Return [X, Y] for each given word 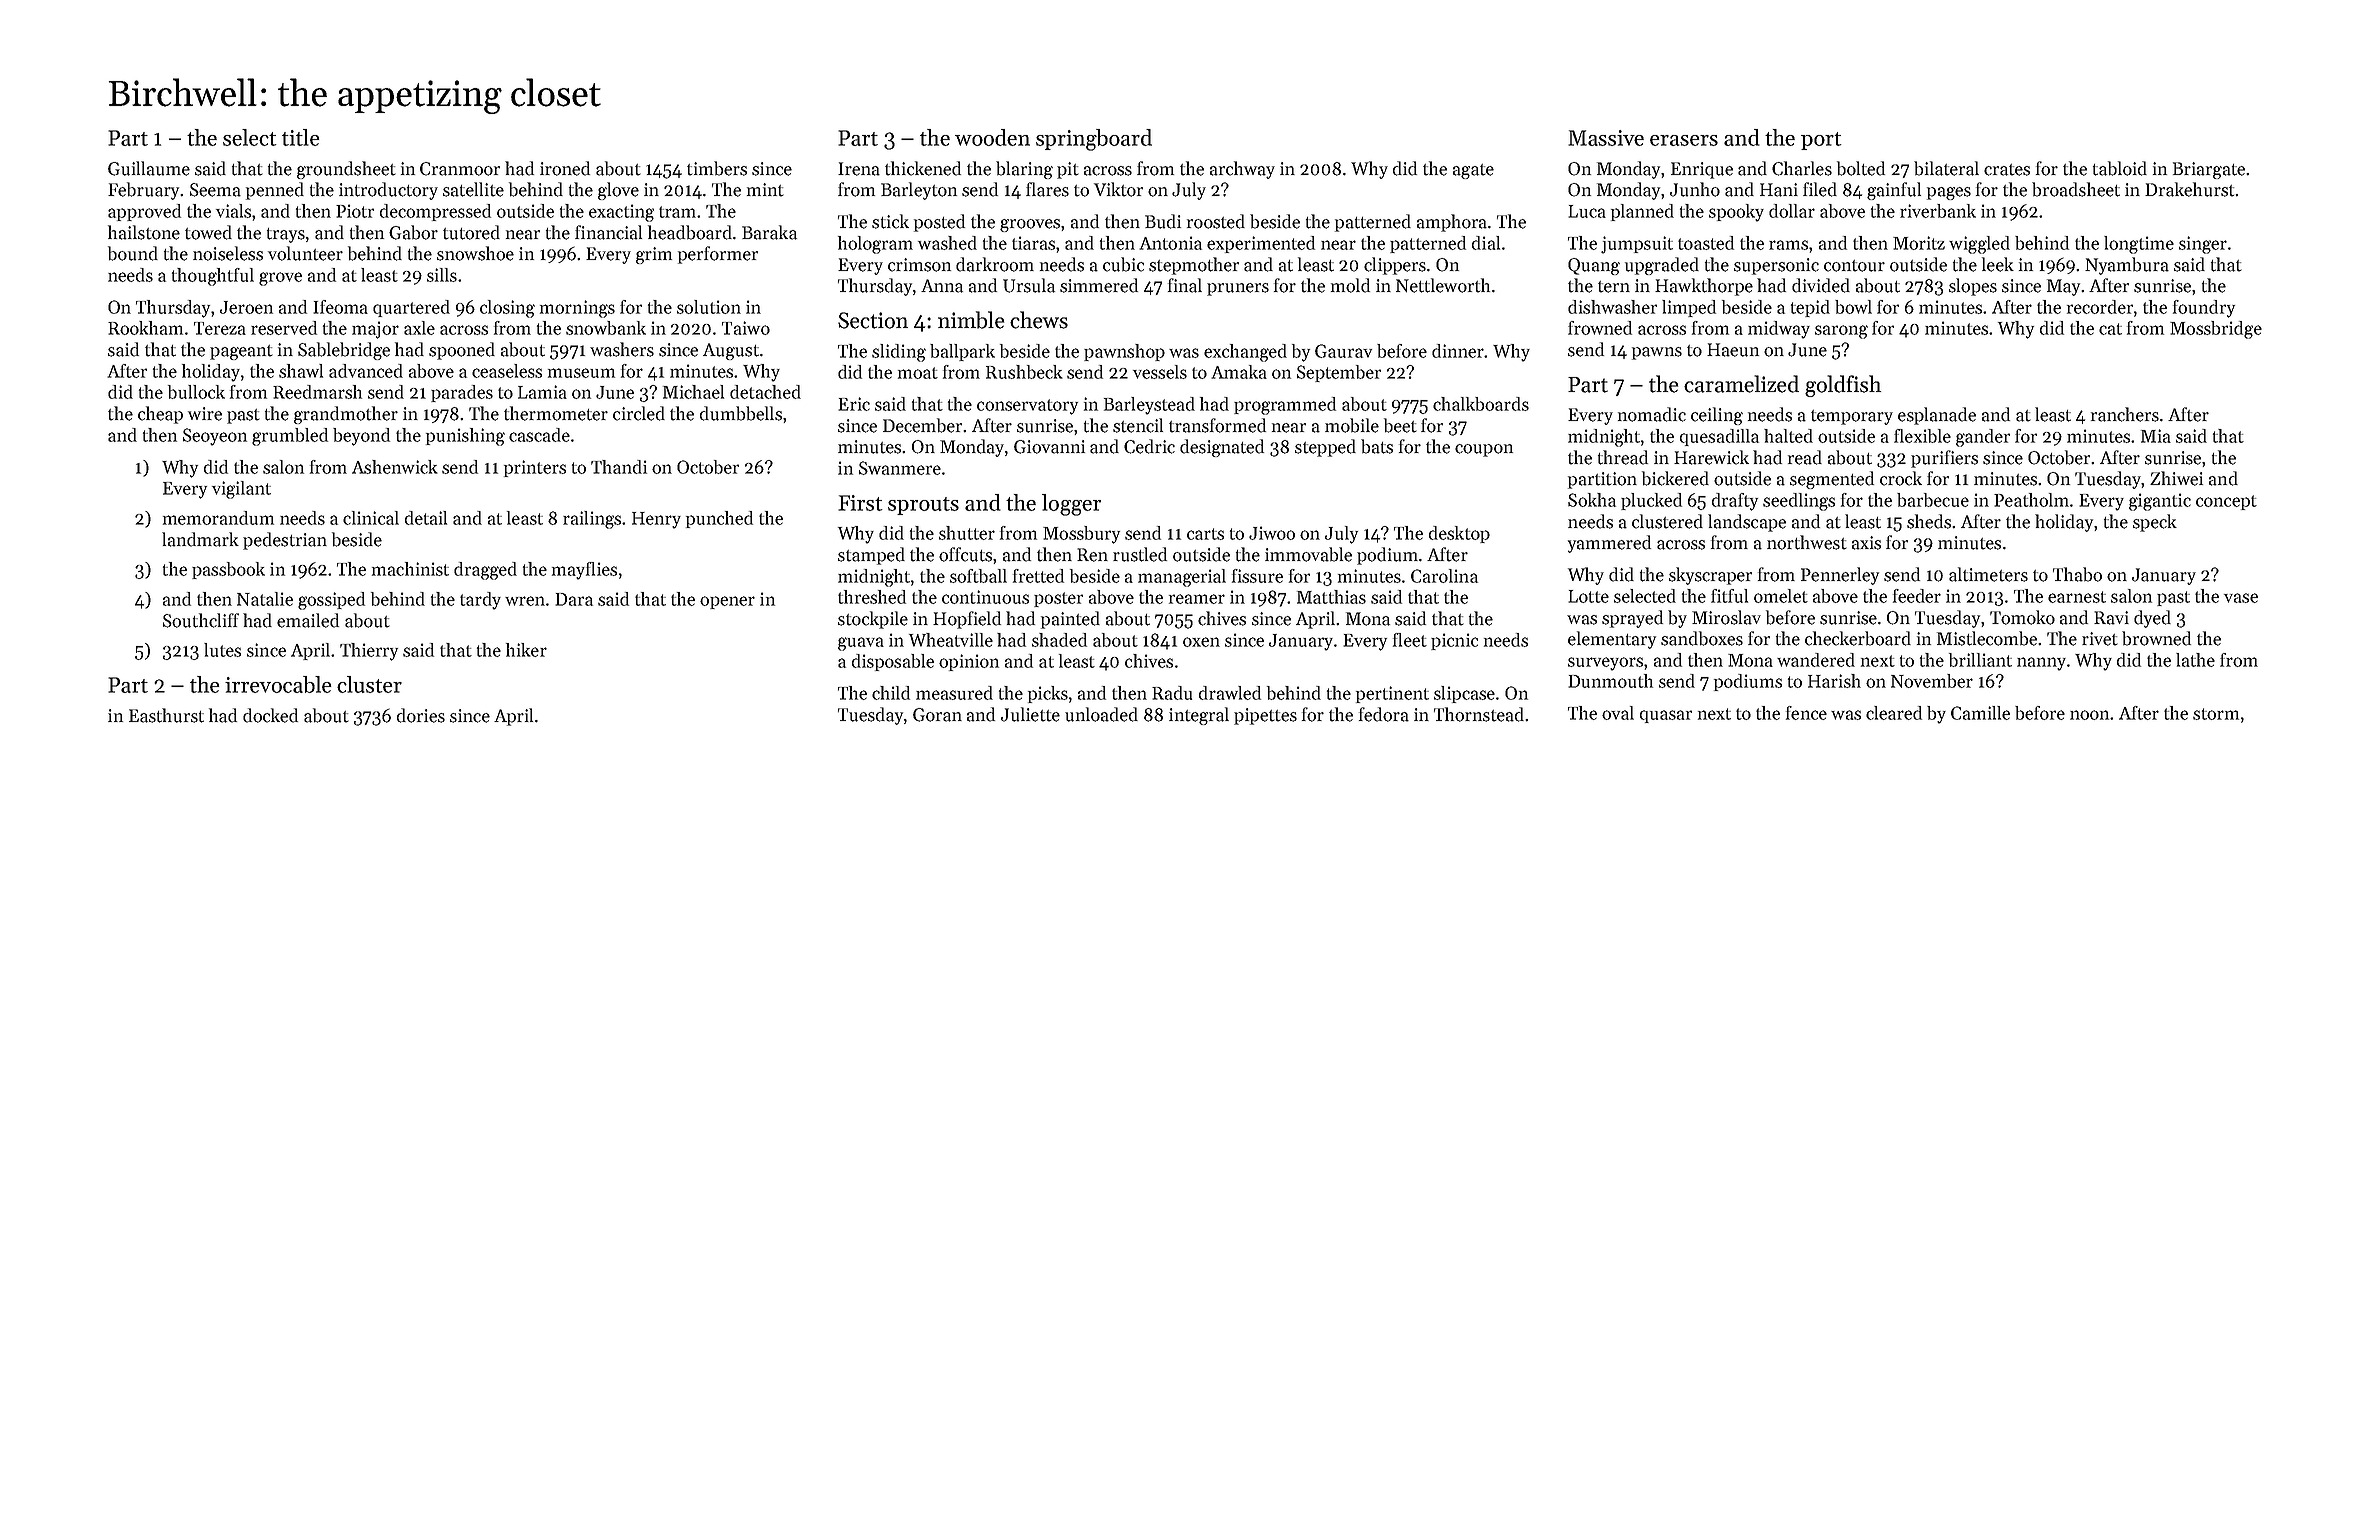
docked [270, 715]
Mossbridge [2216, 330]
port [1821, 141]
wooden [992, 137]
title [301, 137]
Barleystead [1149, 406]
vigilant [241, 490]
